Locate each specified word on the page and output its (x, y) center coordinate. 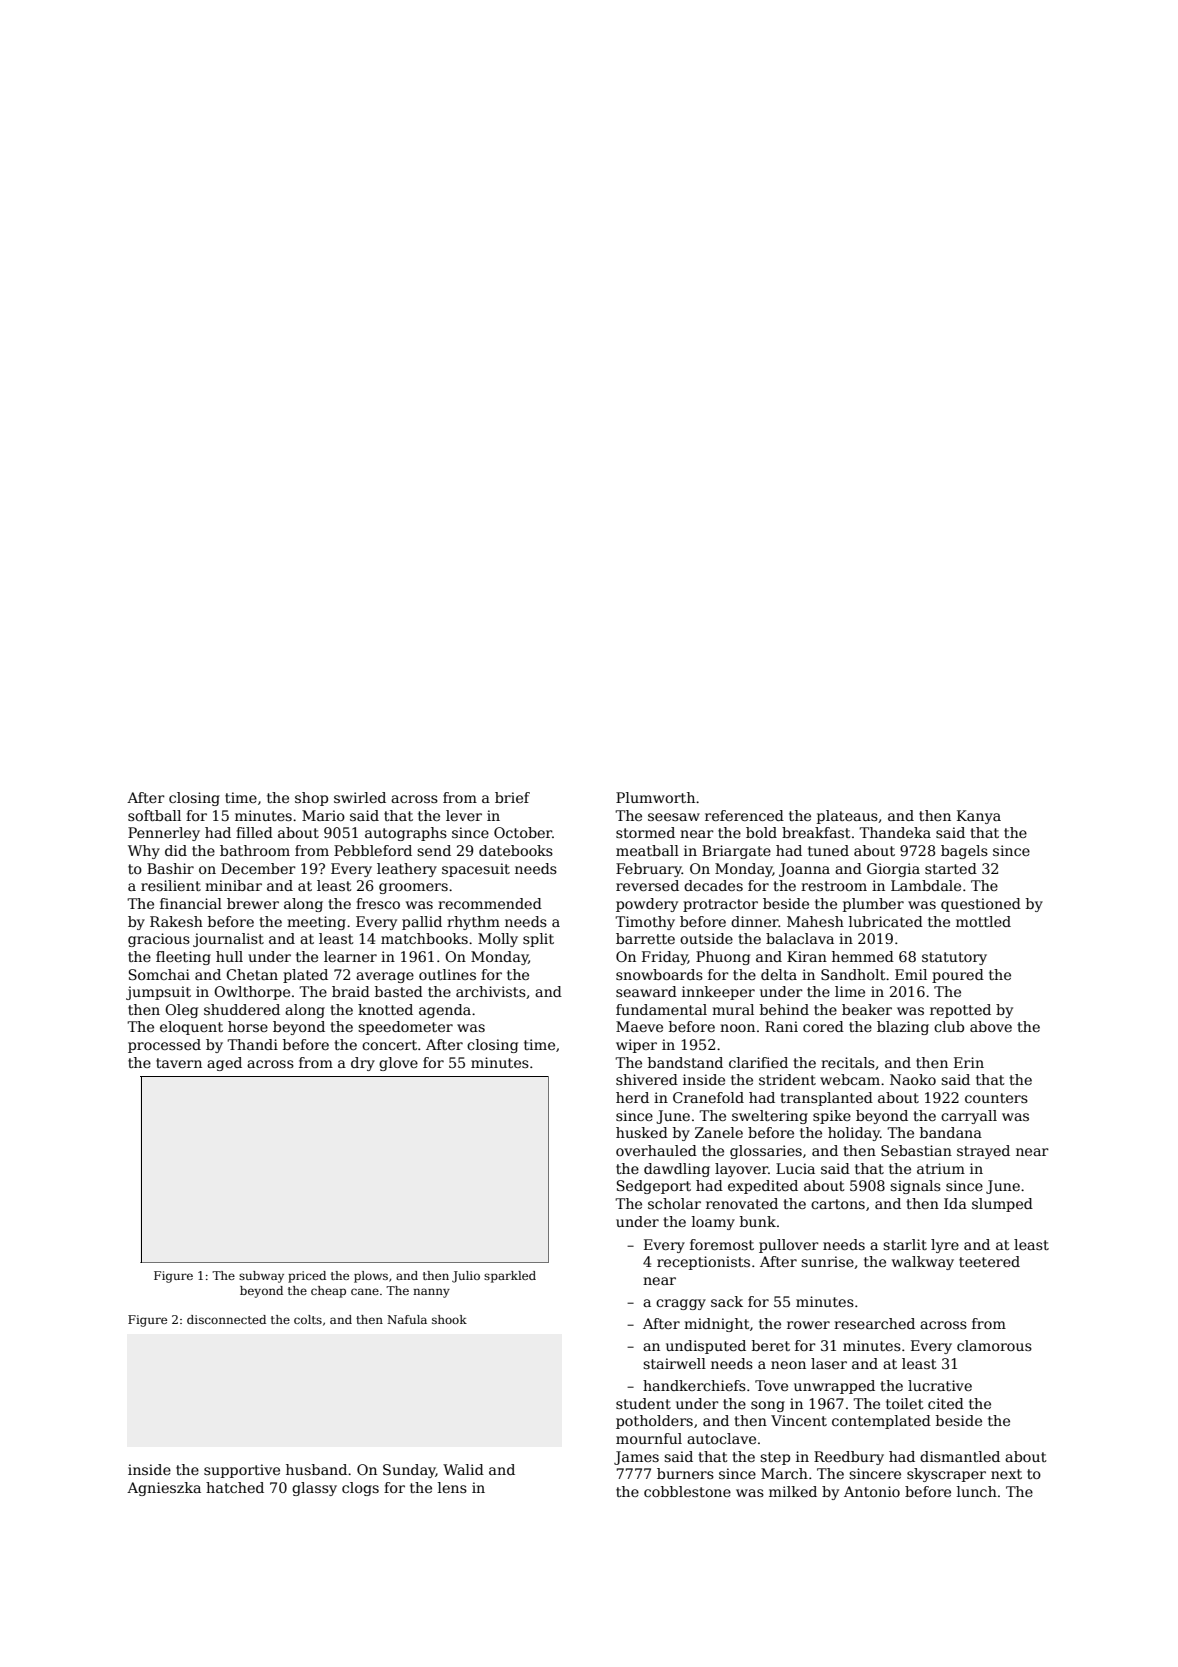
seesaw (674, 817)
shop (311, 799)
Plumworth (655, 797)
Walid (463, 1469)
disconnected (226, 1319)
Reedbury (849, 1458)
